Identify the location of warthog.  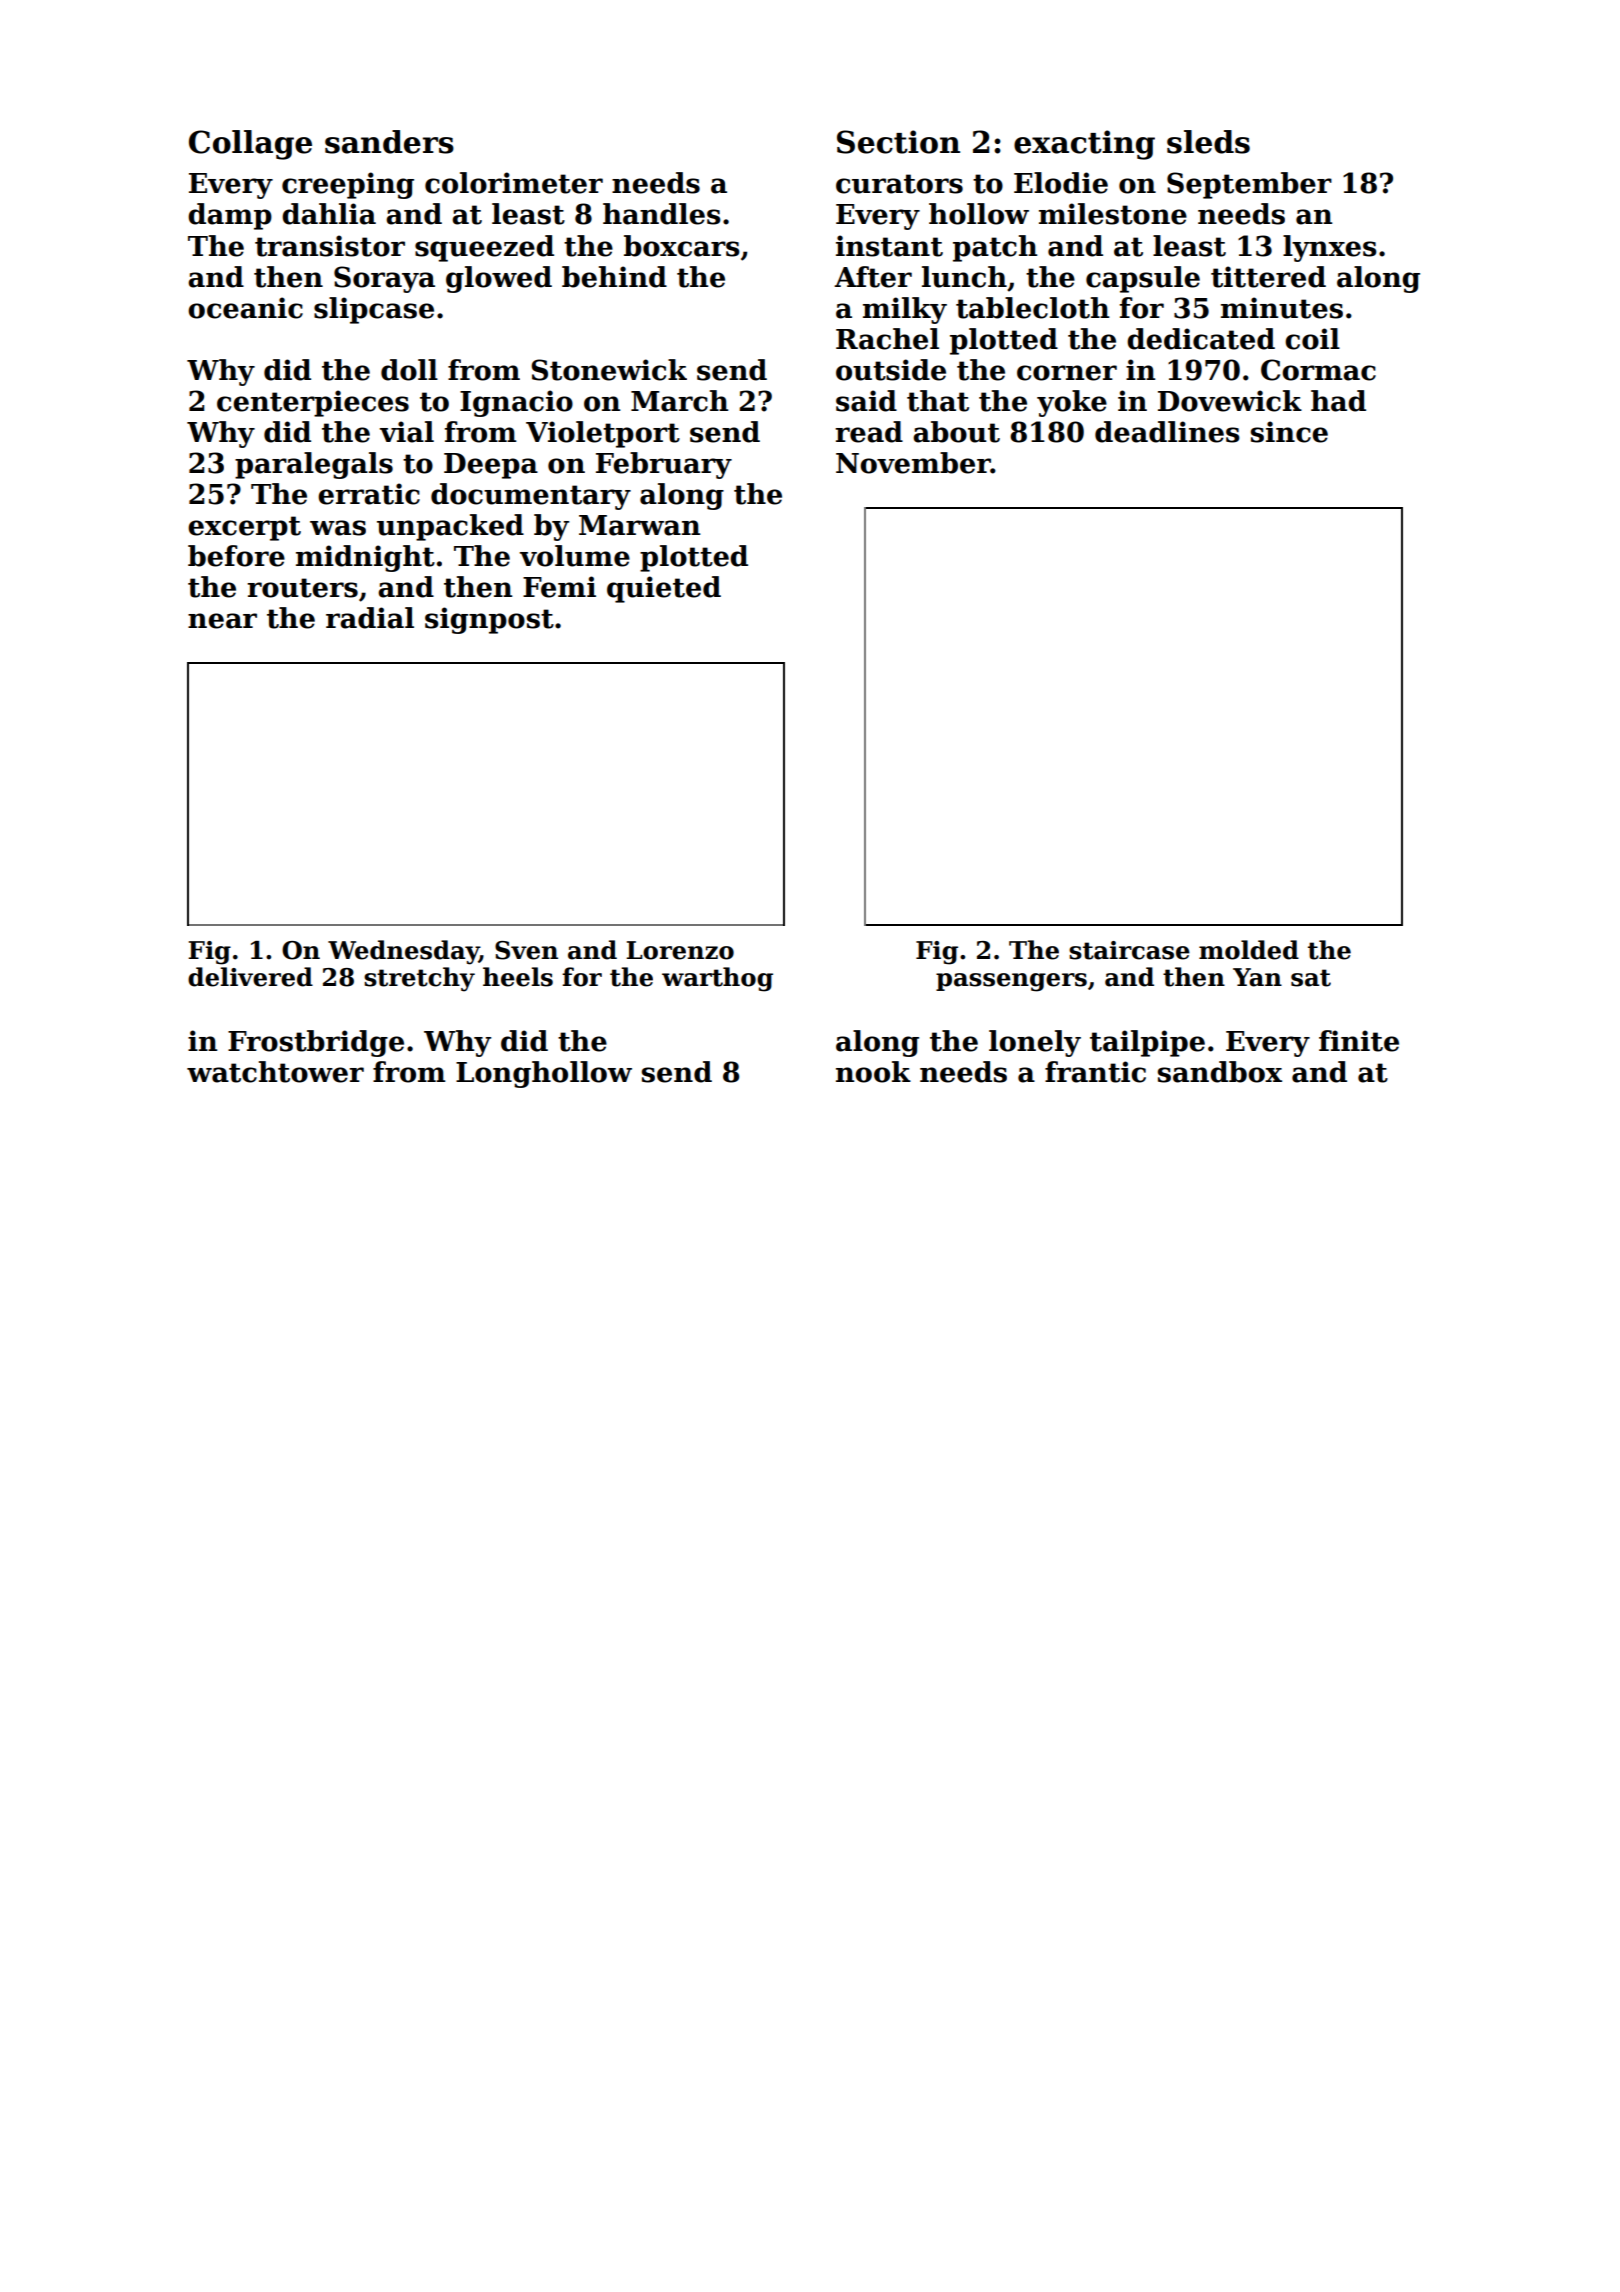
(717, 979).
